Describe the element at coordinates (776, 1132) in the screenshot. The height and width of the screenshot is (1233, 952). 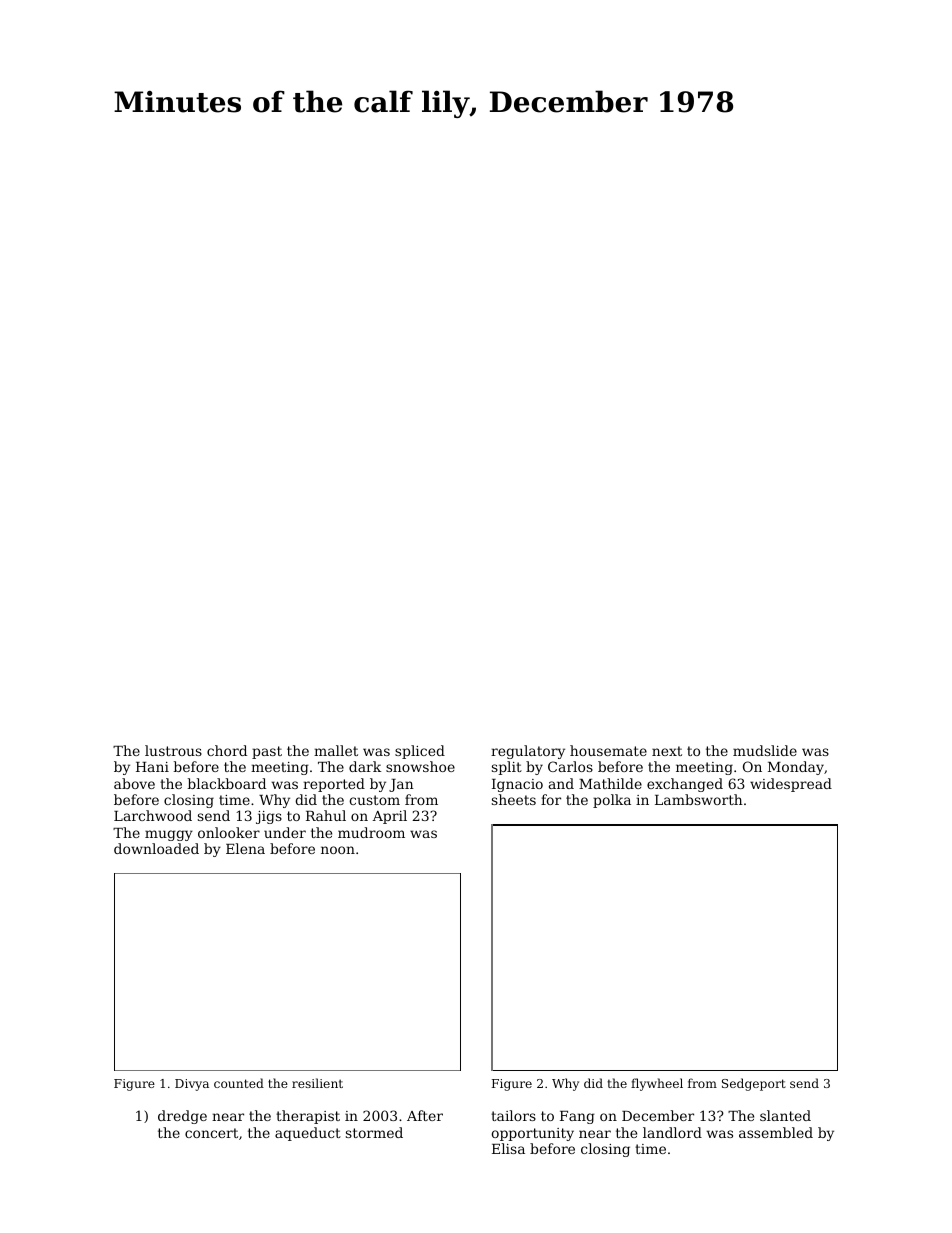
I see `assembled` at that location.
